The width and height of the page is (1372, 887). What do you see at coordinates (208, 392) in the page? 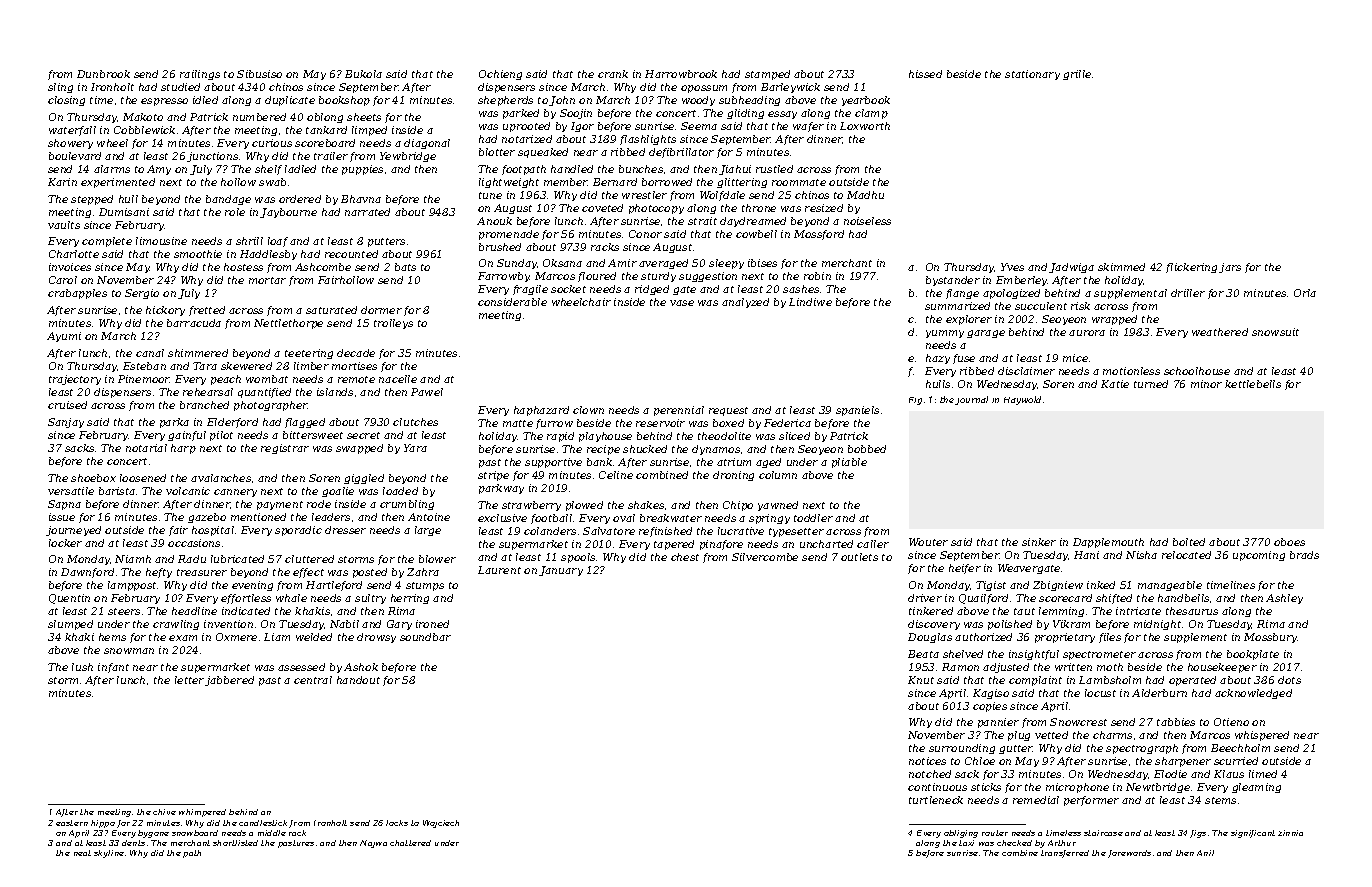
I see `rehearsal` at bounding box center [208, 392].
